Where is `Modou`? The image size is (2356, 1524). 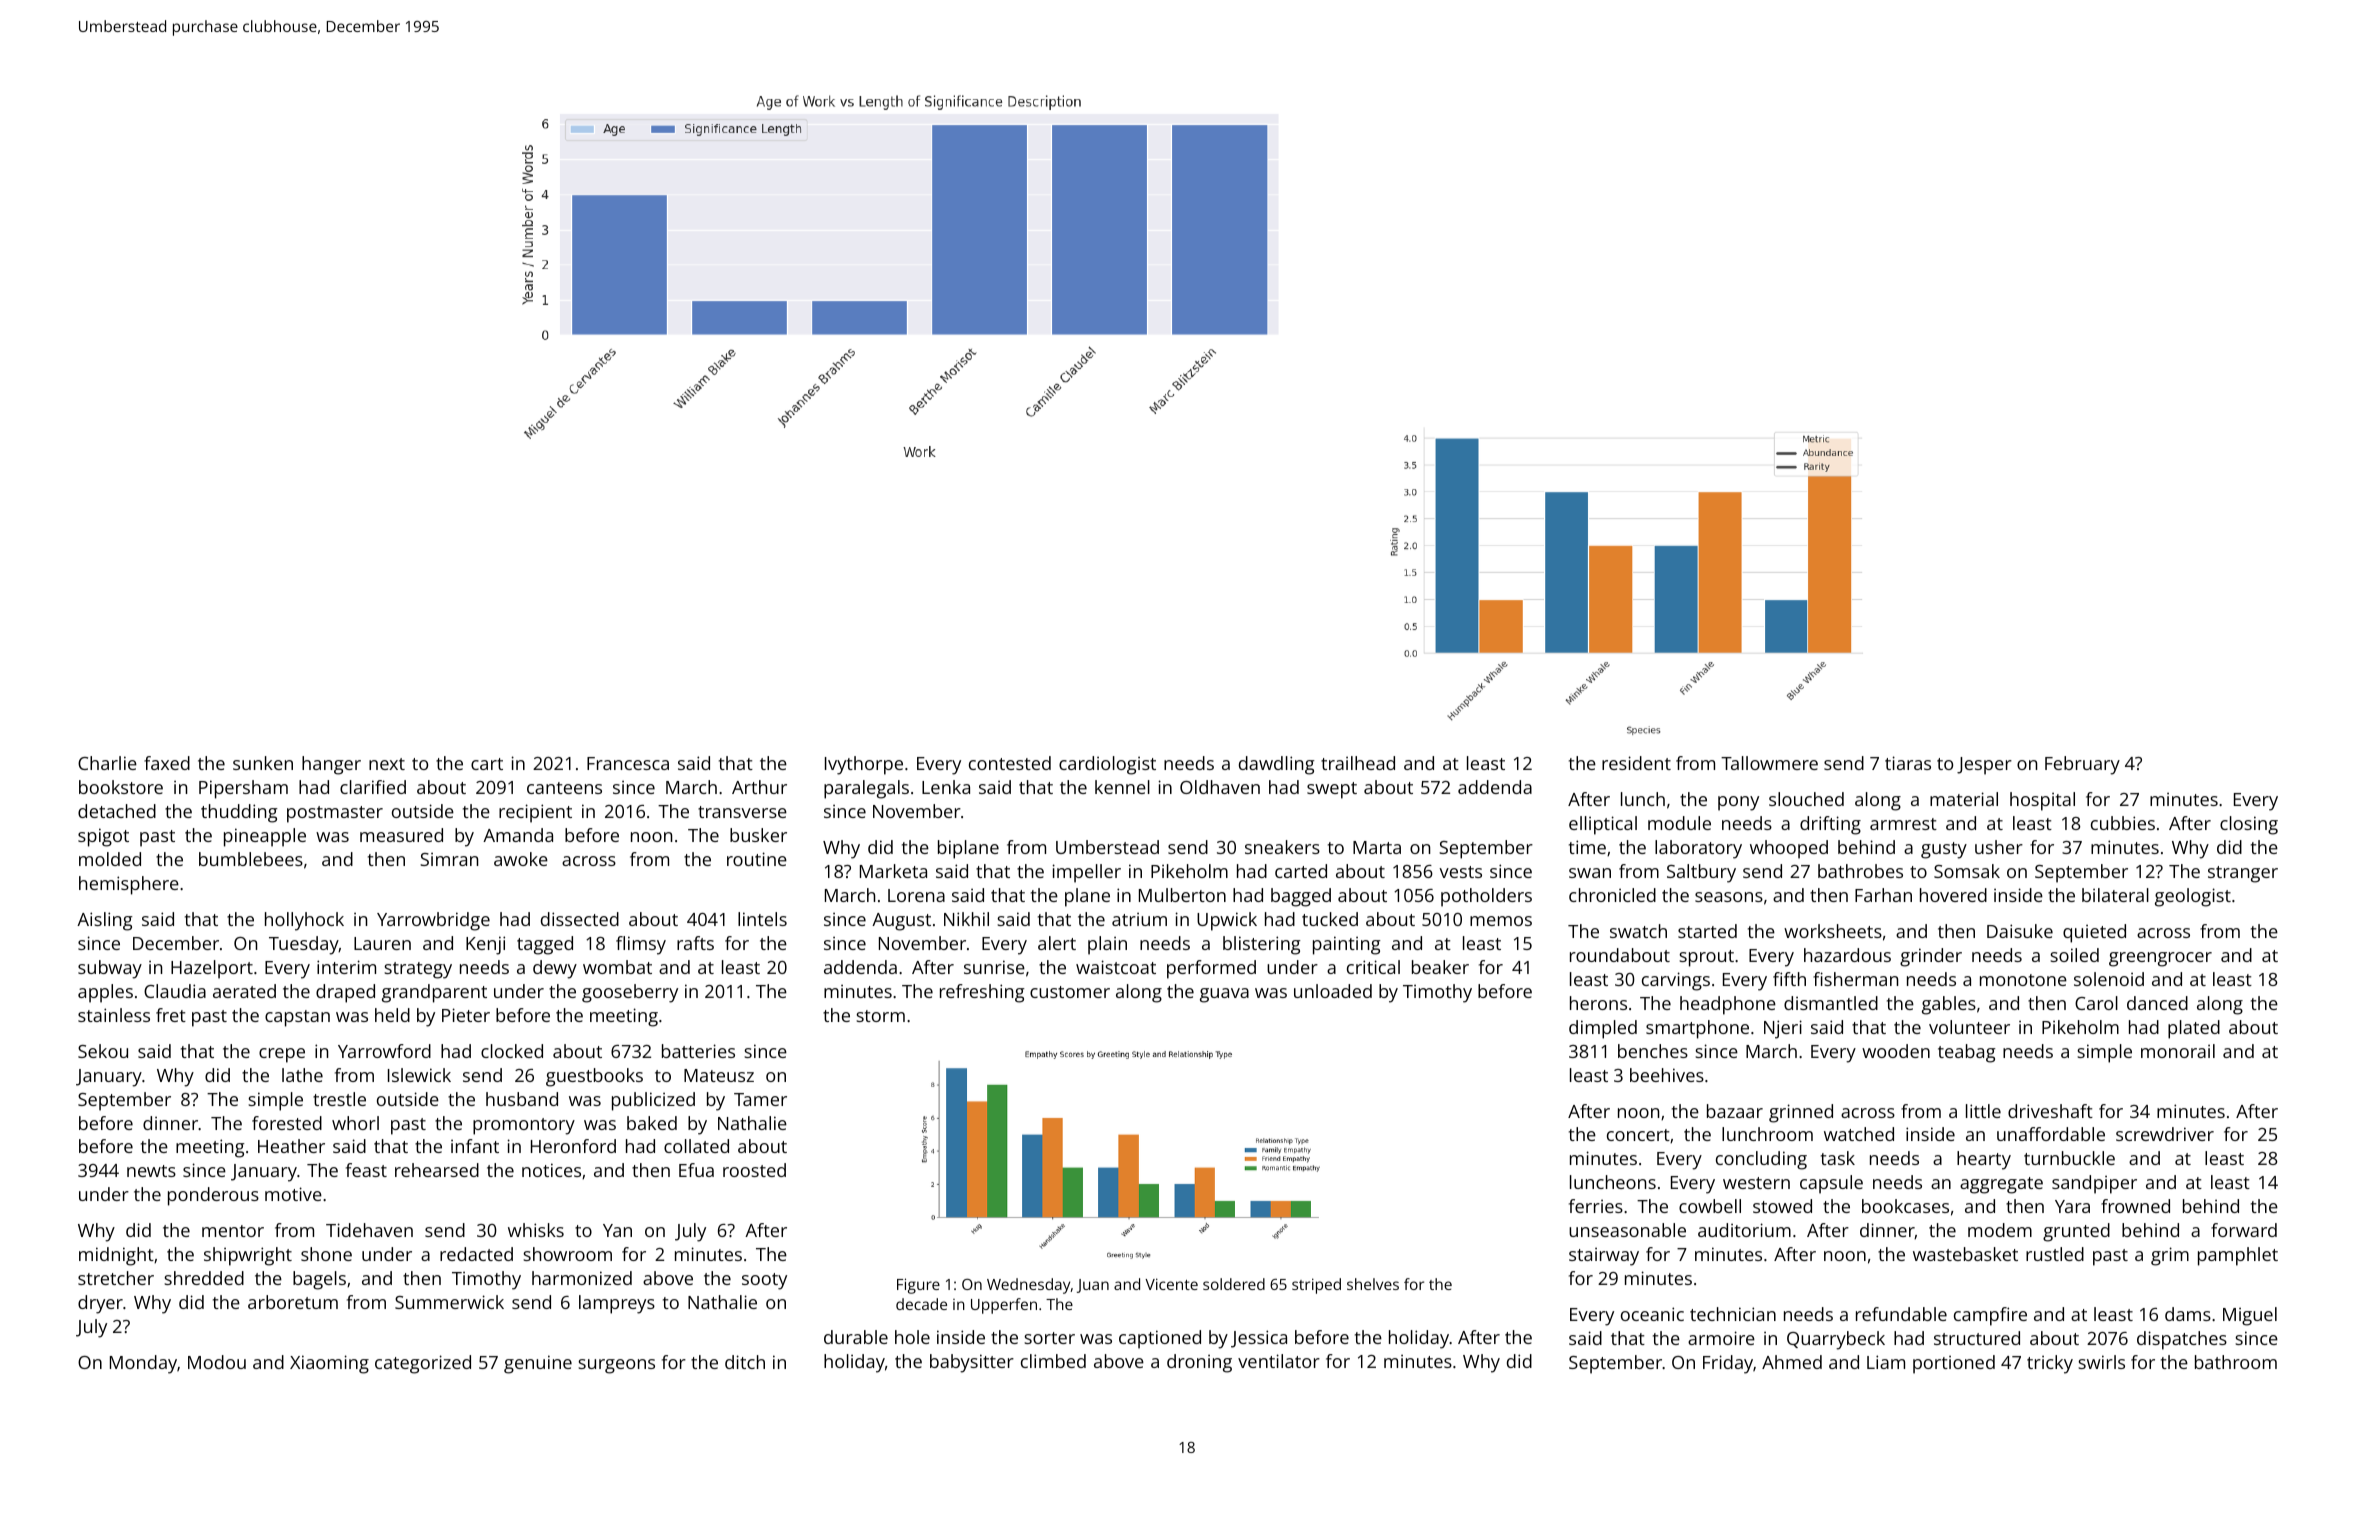
Modou is located at coordinates (217, 1362).
